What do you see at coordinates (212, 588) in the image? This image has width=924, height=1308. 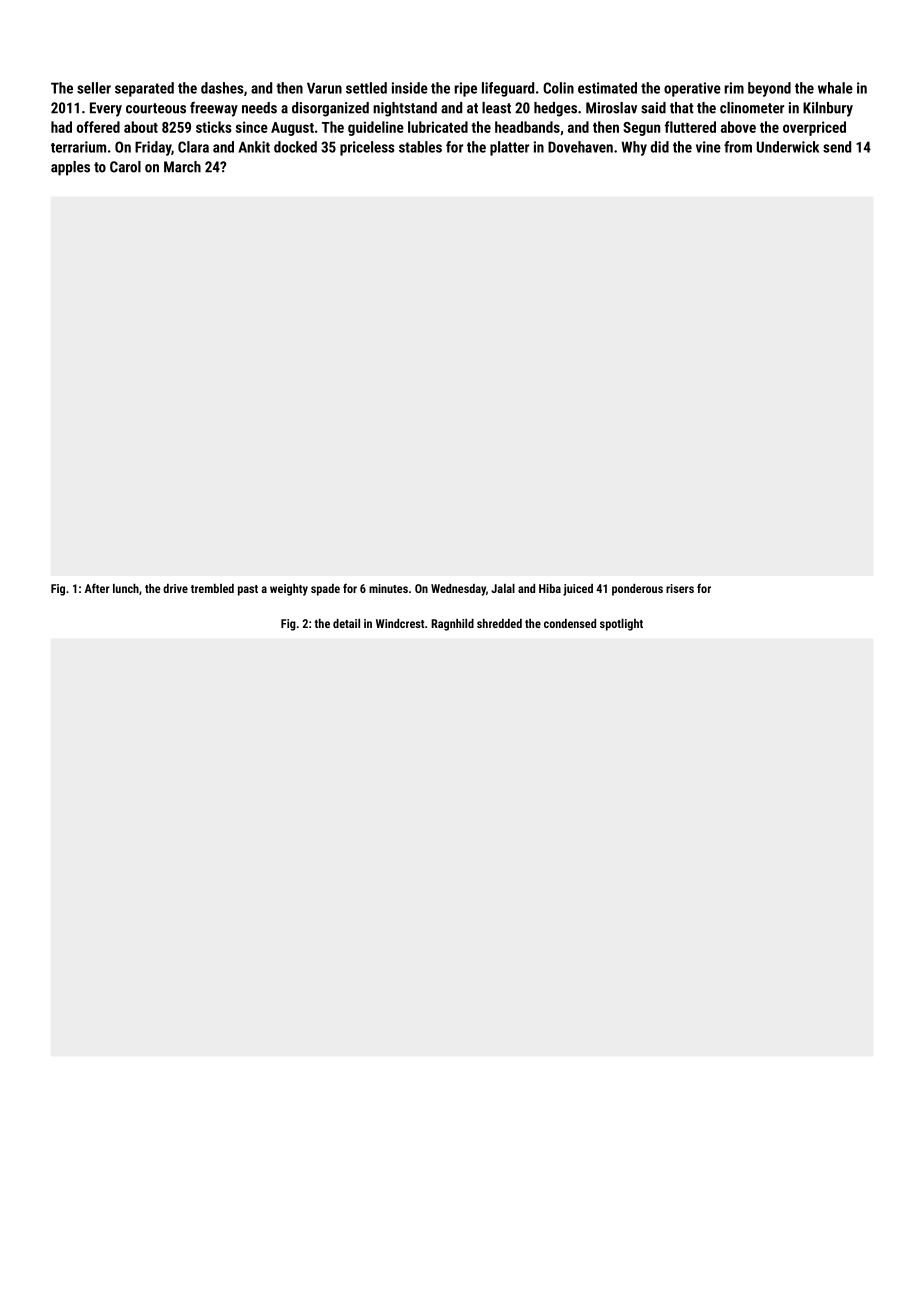 I see `trembled` at bounding box center [212, 588].
